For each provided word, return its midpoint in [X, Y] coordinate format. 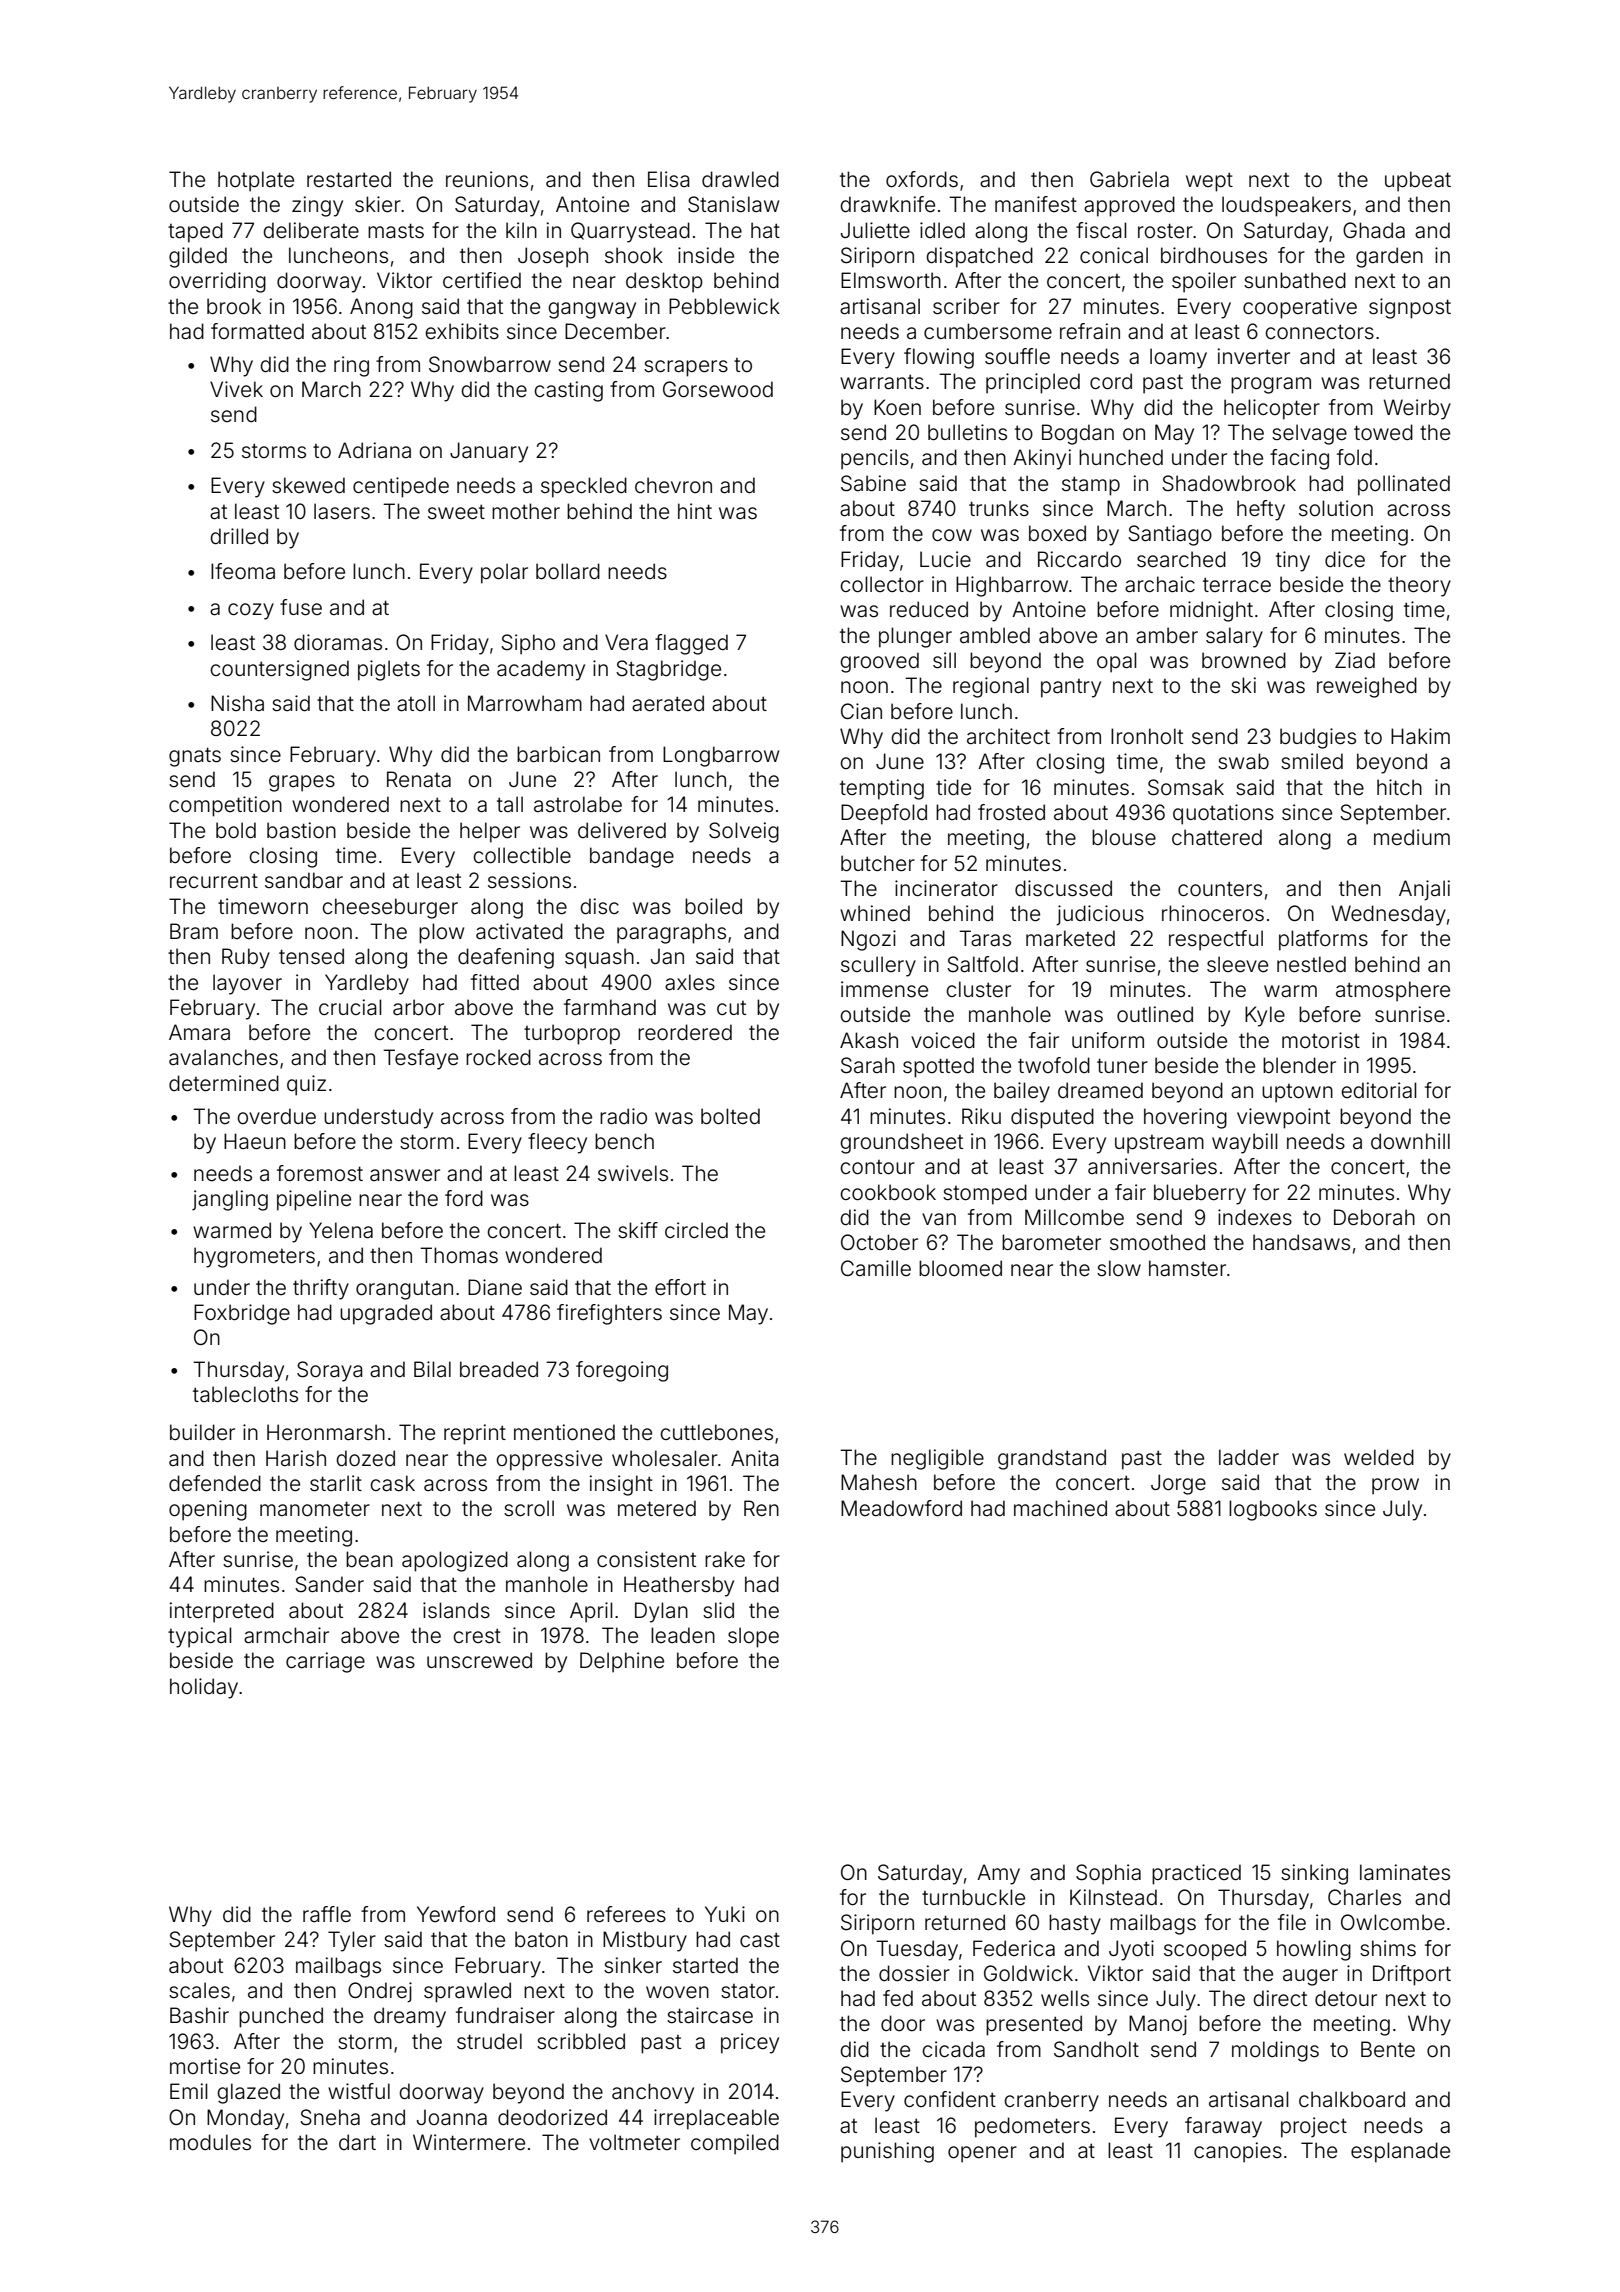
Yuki [725, 1914]
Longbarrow [721, 756]
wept [1209, 182]
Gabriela [1129, 179]
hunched [1121, 457]
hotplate [256, 181]
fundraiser [505, 2015]
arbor [418, 1007]
